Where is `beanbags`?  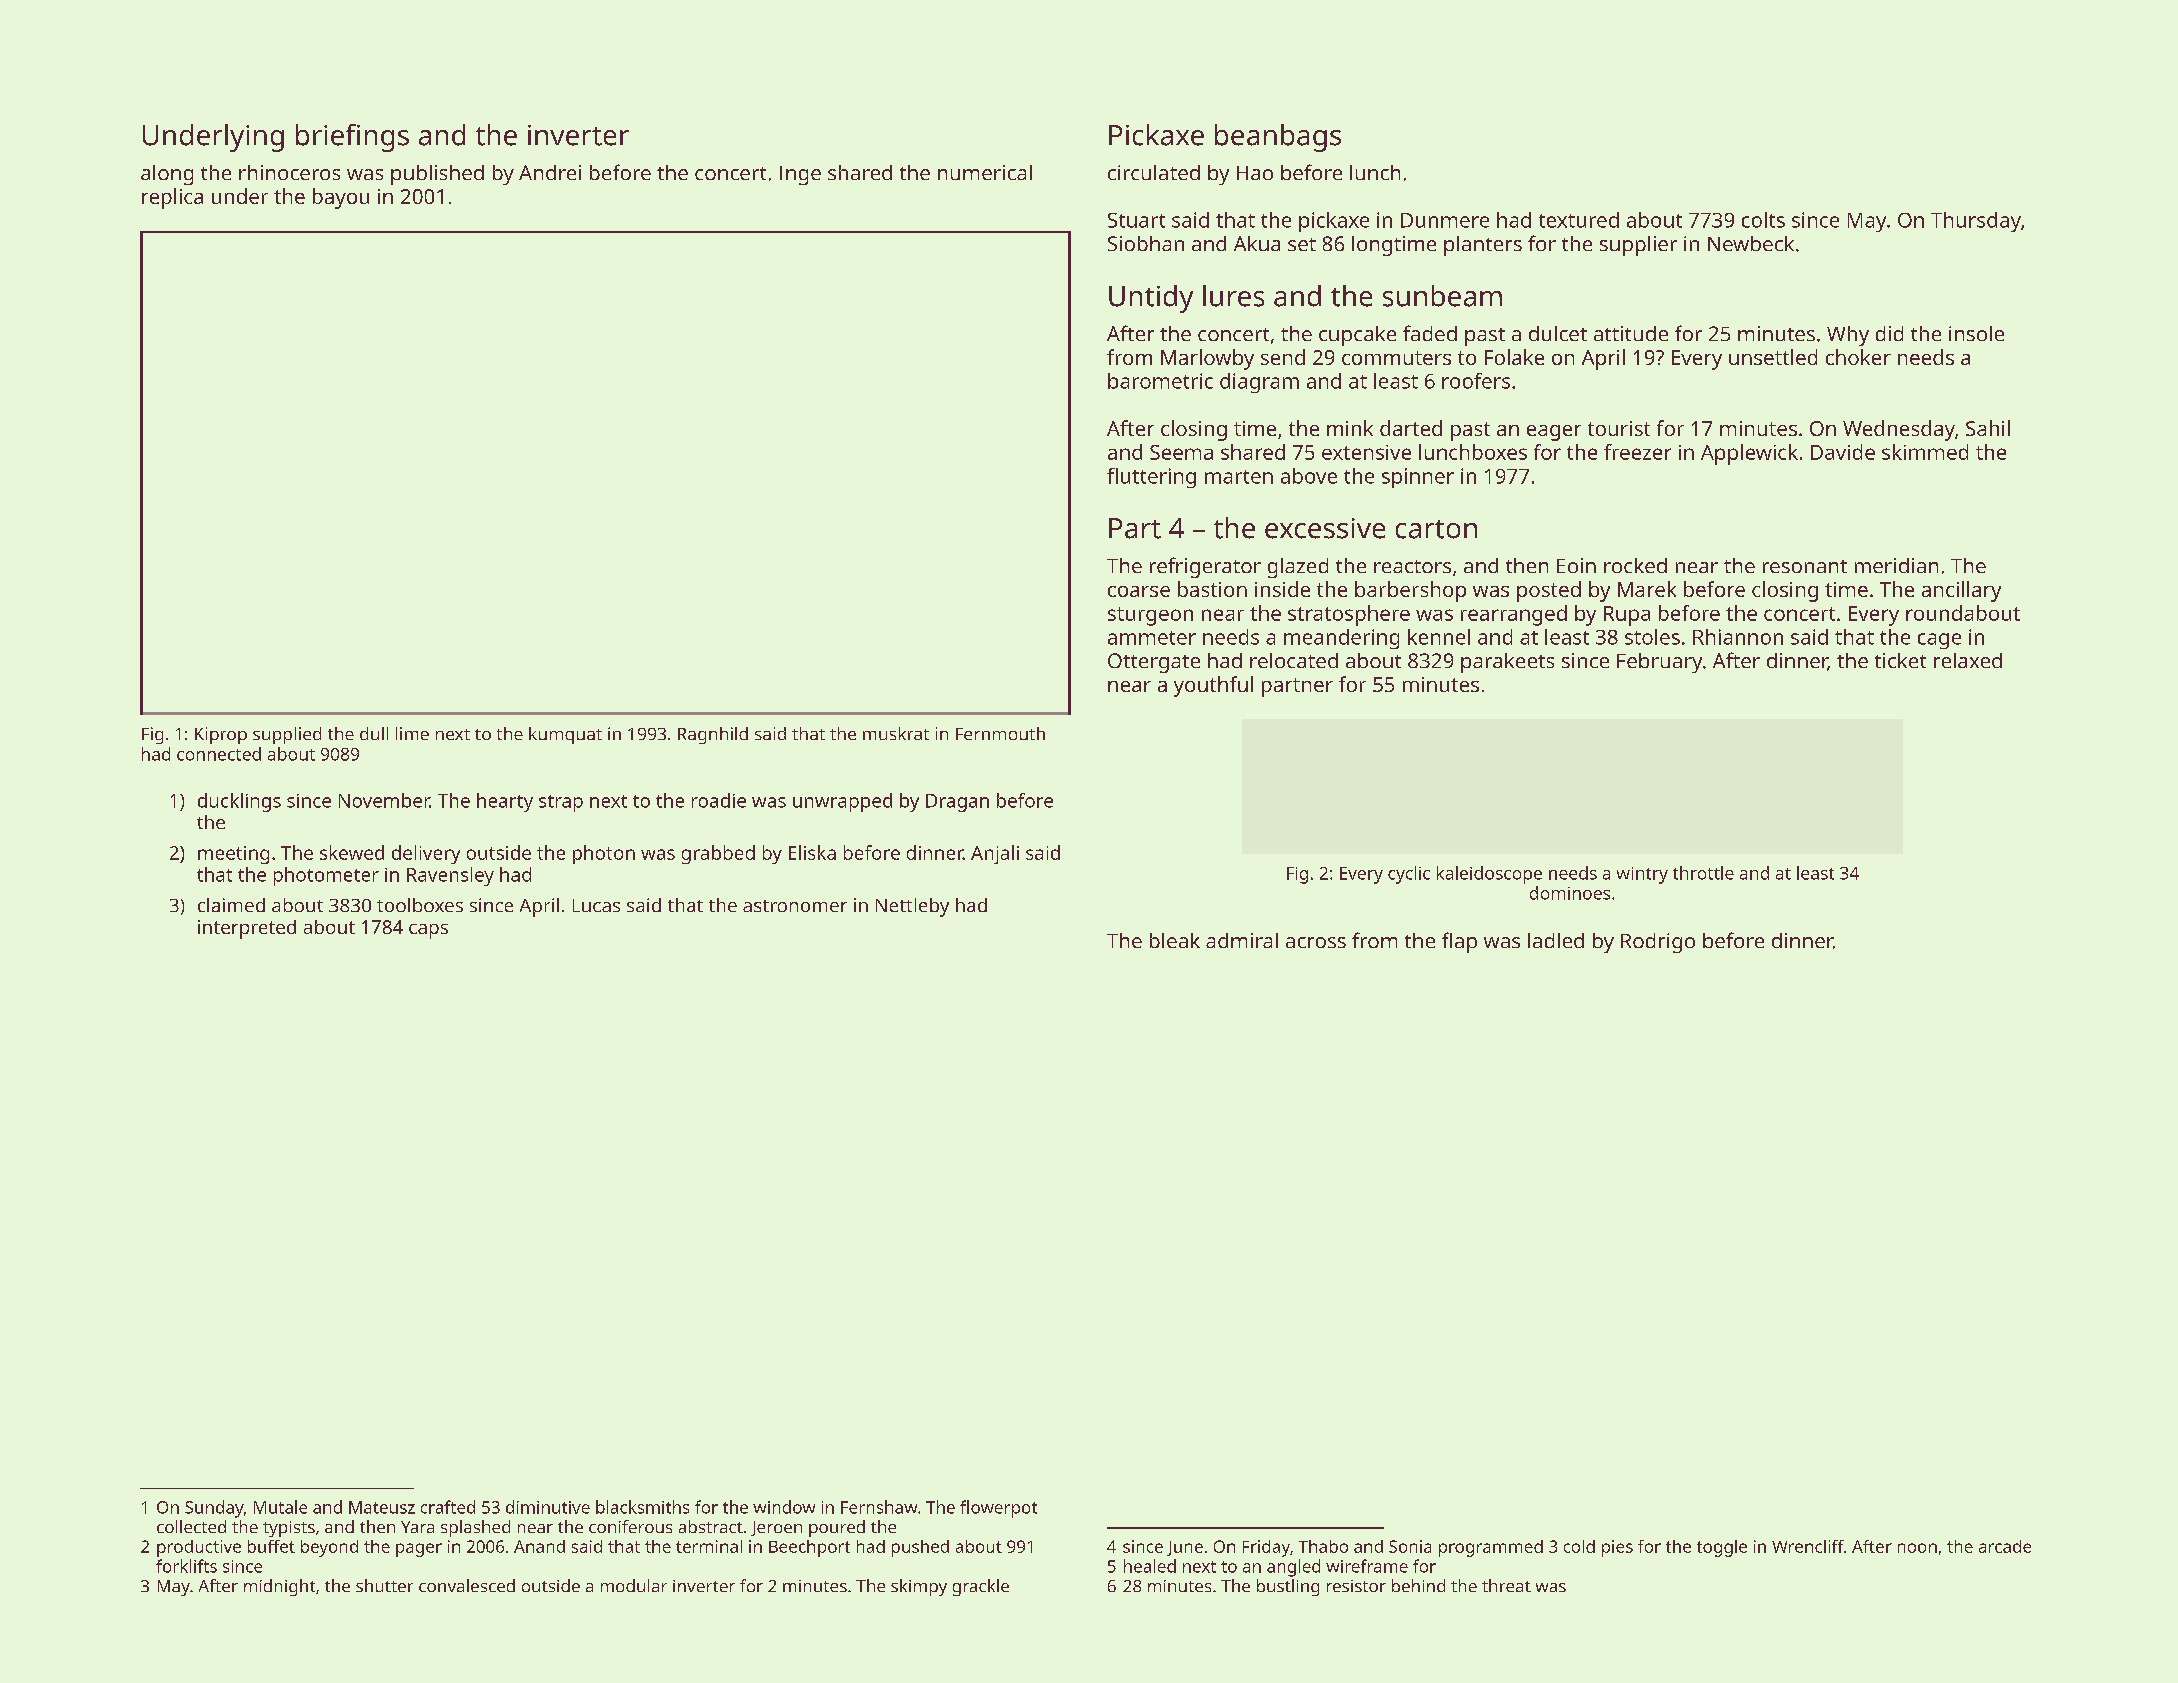 beanbags is located at coordinates (1278, 138).
